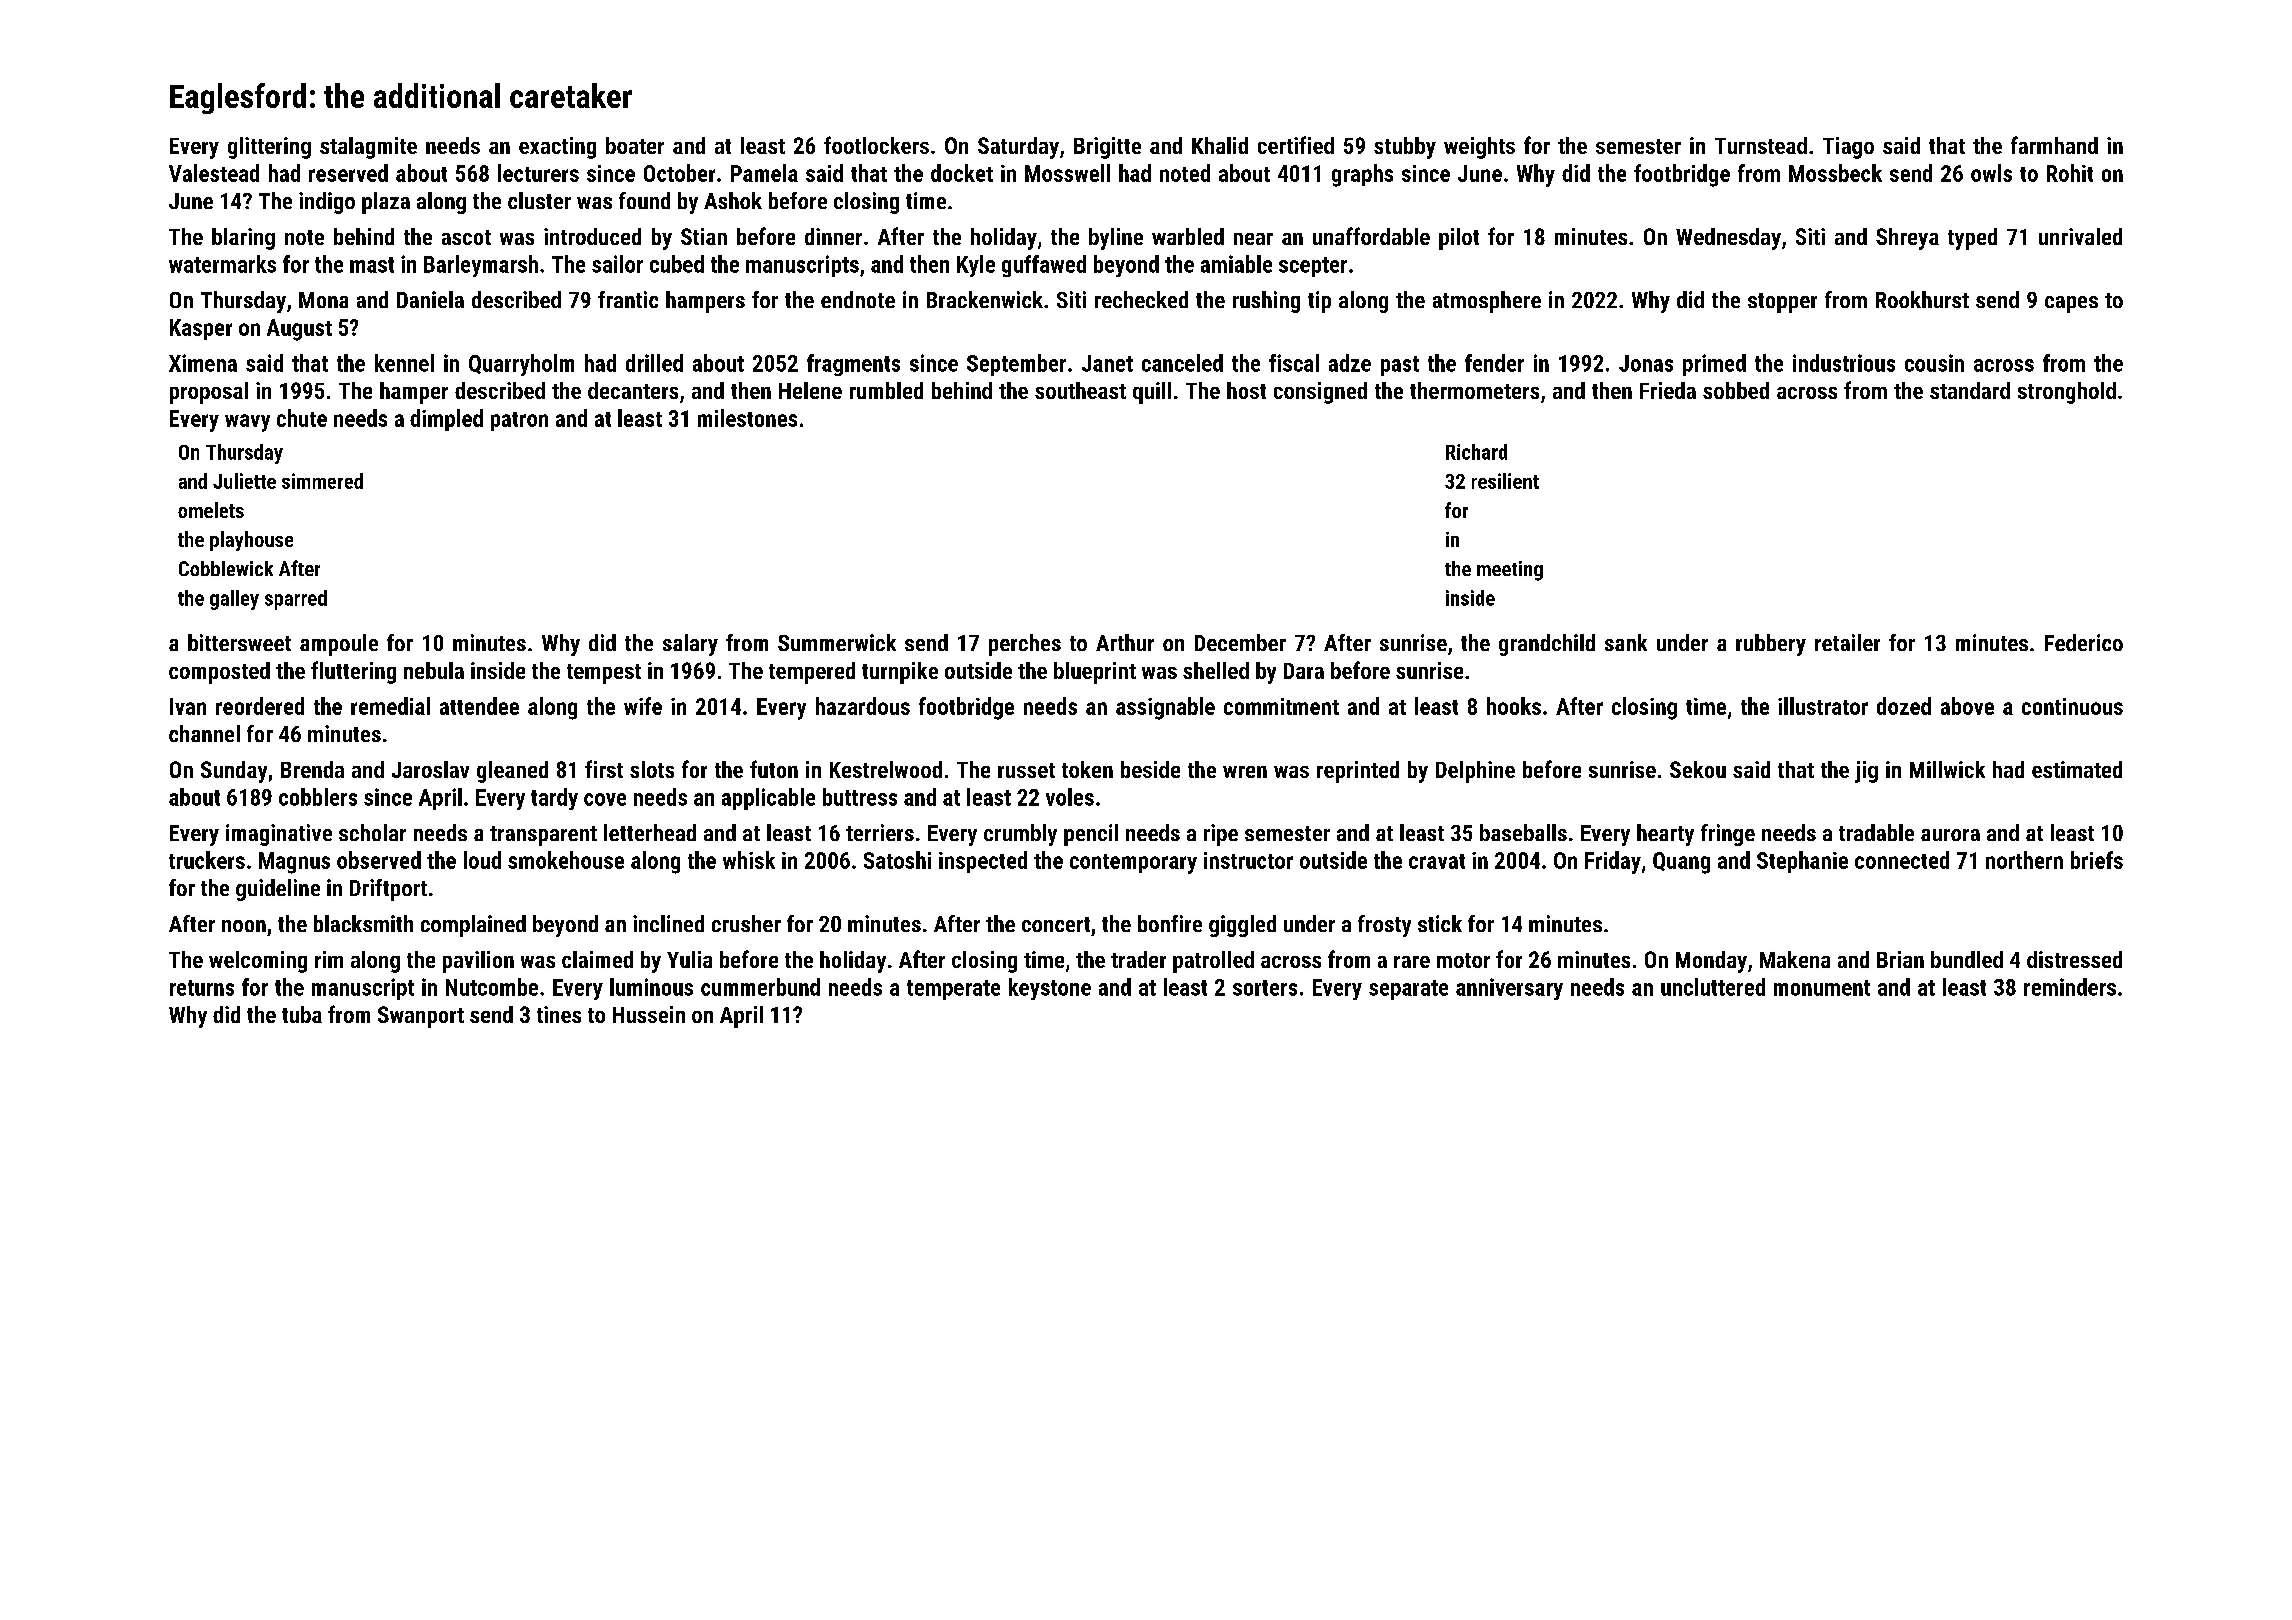 This page has width=2292, height=1620. What do you see at coordinates (1950, 835) in the page?
I see `aurora` at bounding box center [1950, 835].
